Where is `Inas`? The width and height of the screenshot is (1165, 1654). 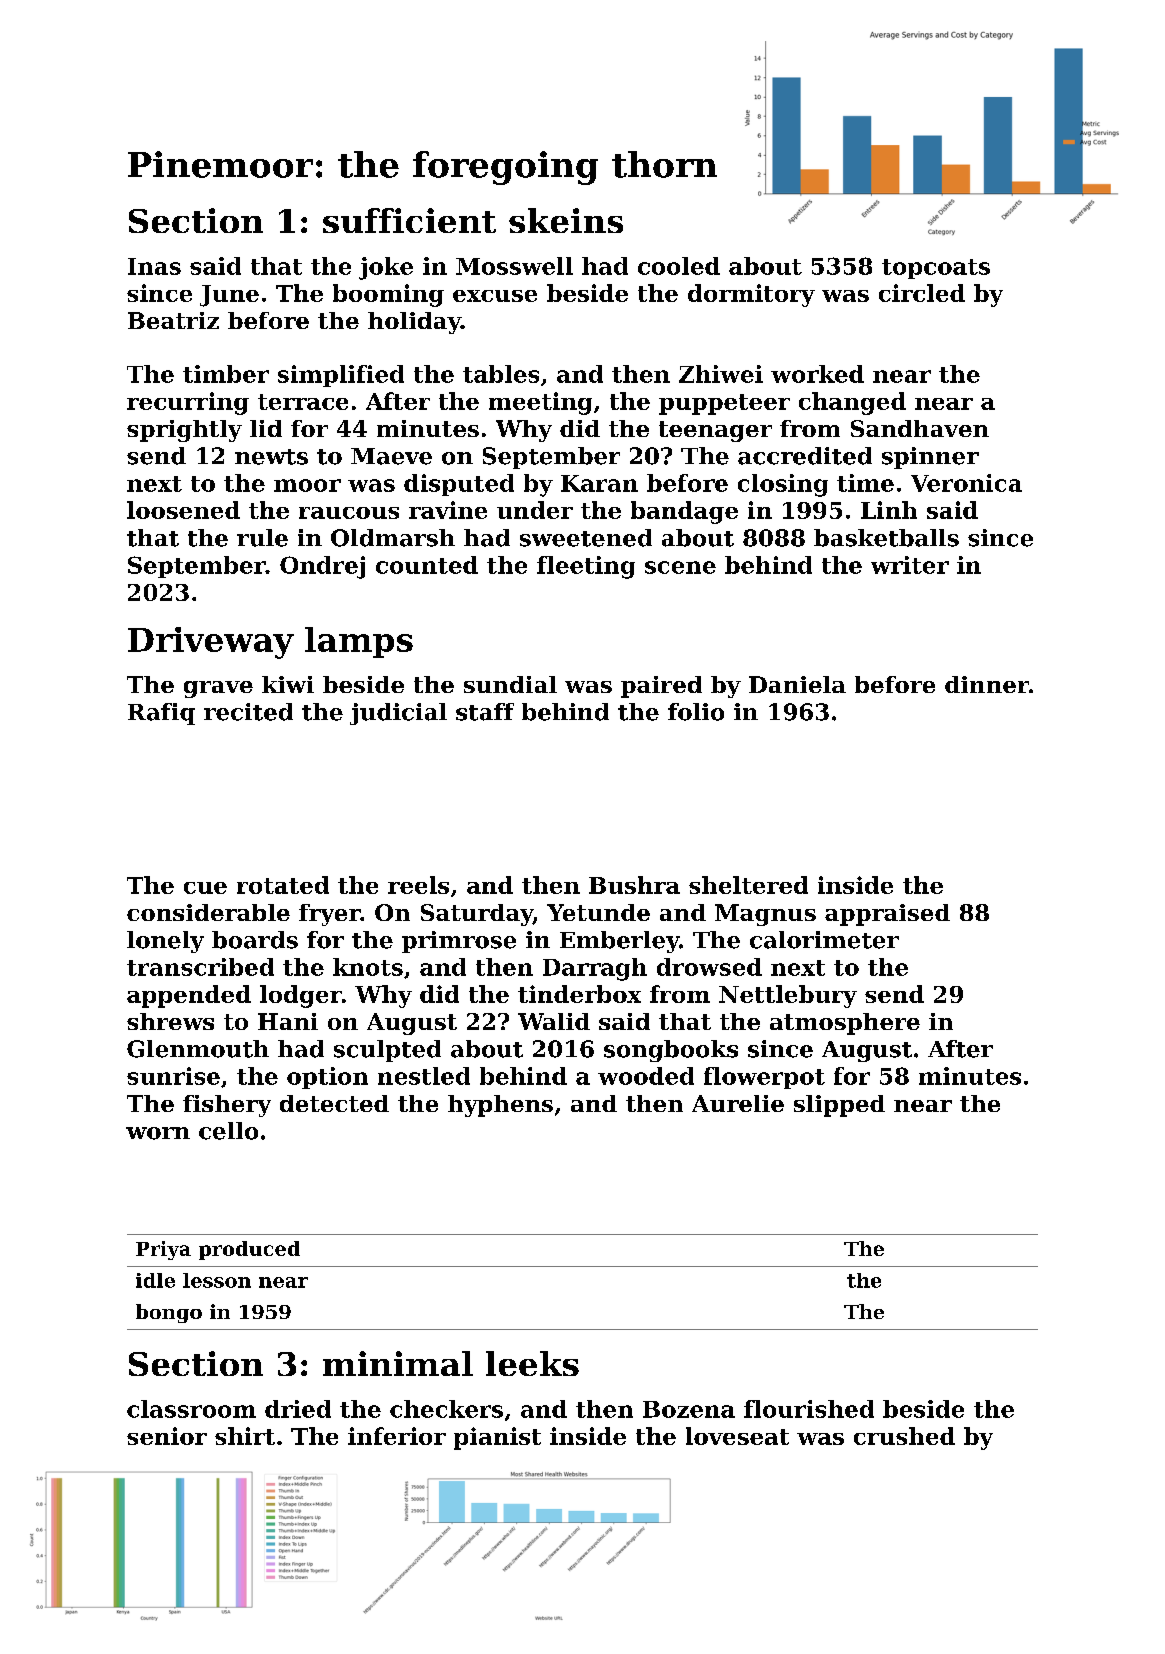
Inas is located at coordinates (154, 266).
